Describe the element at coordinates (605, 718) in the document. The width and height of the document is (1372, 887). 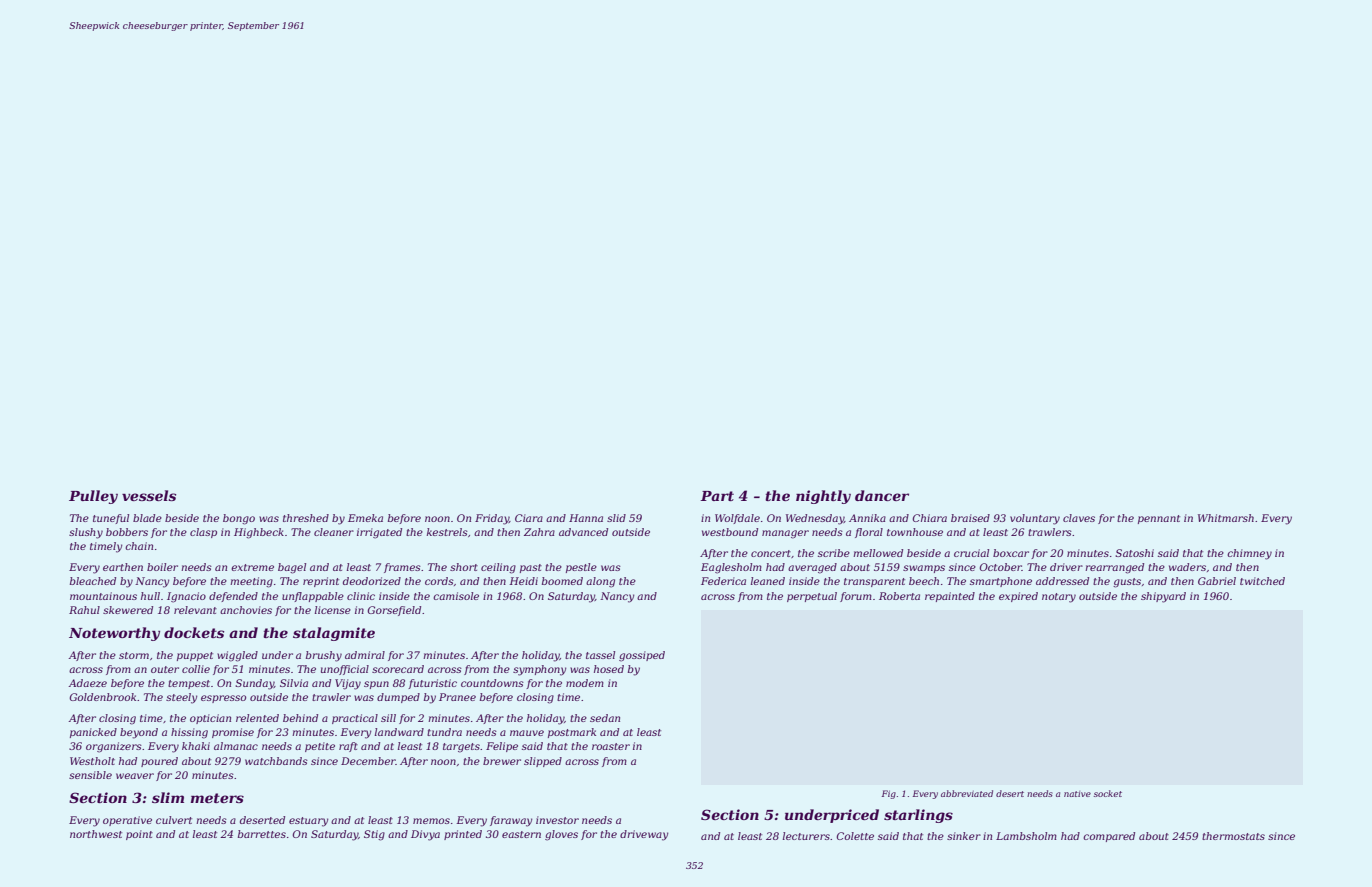
I see `sedan` at that location.
